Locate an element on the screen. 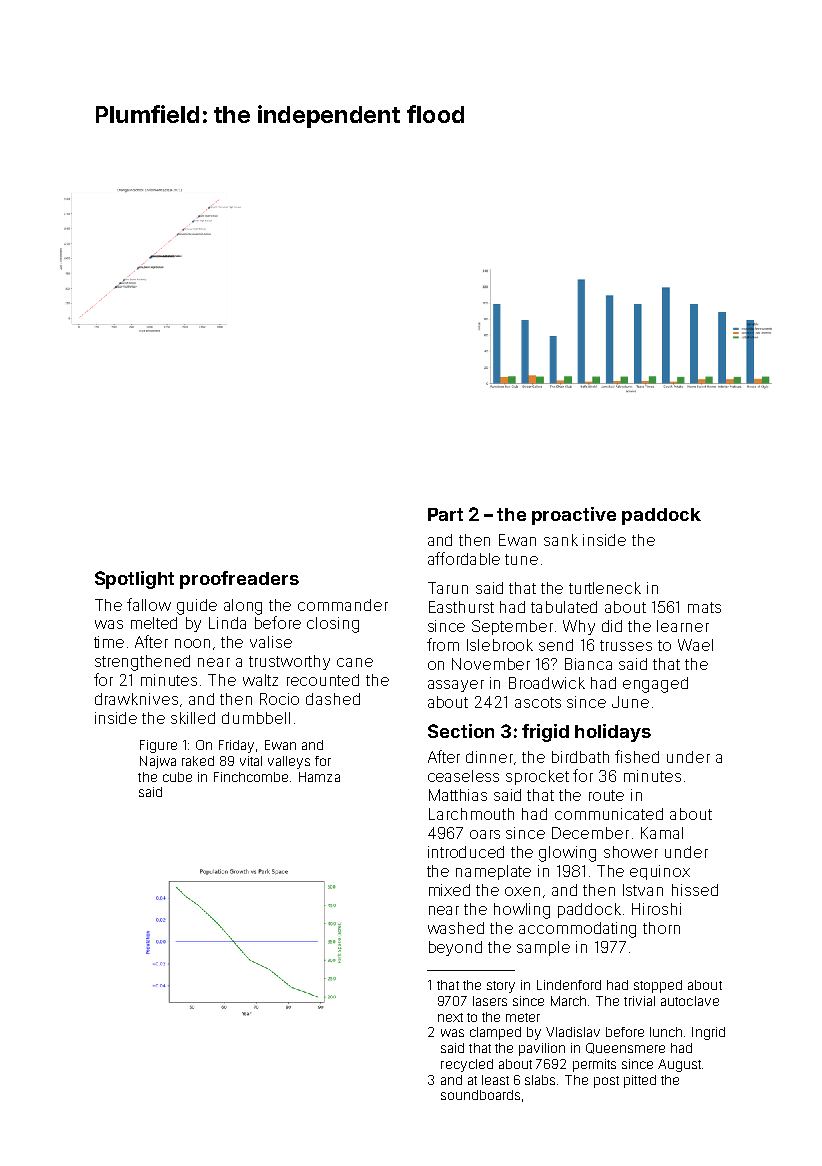 This screenshot has width=822, height=1166. Part is located at coordinates (445, 514).
